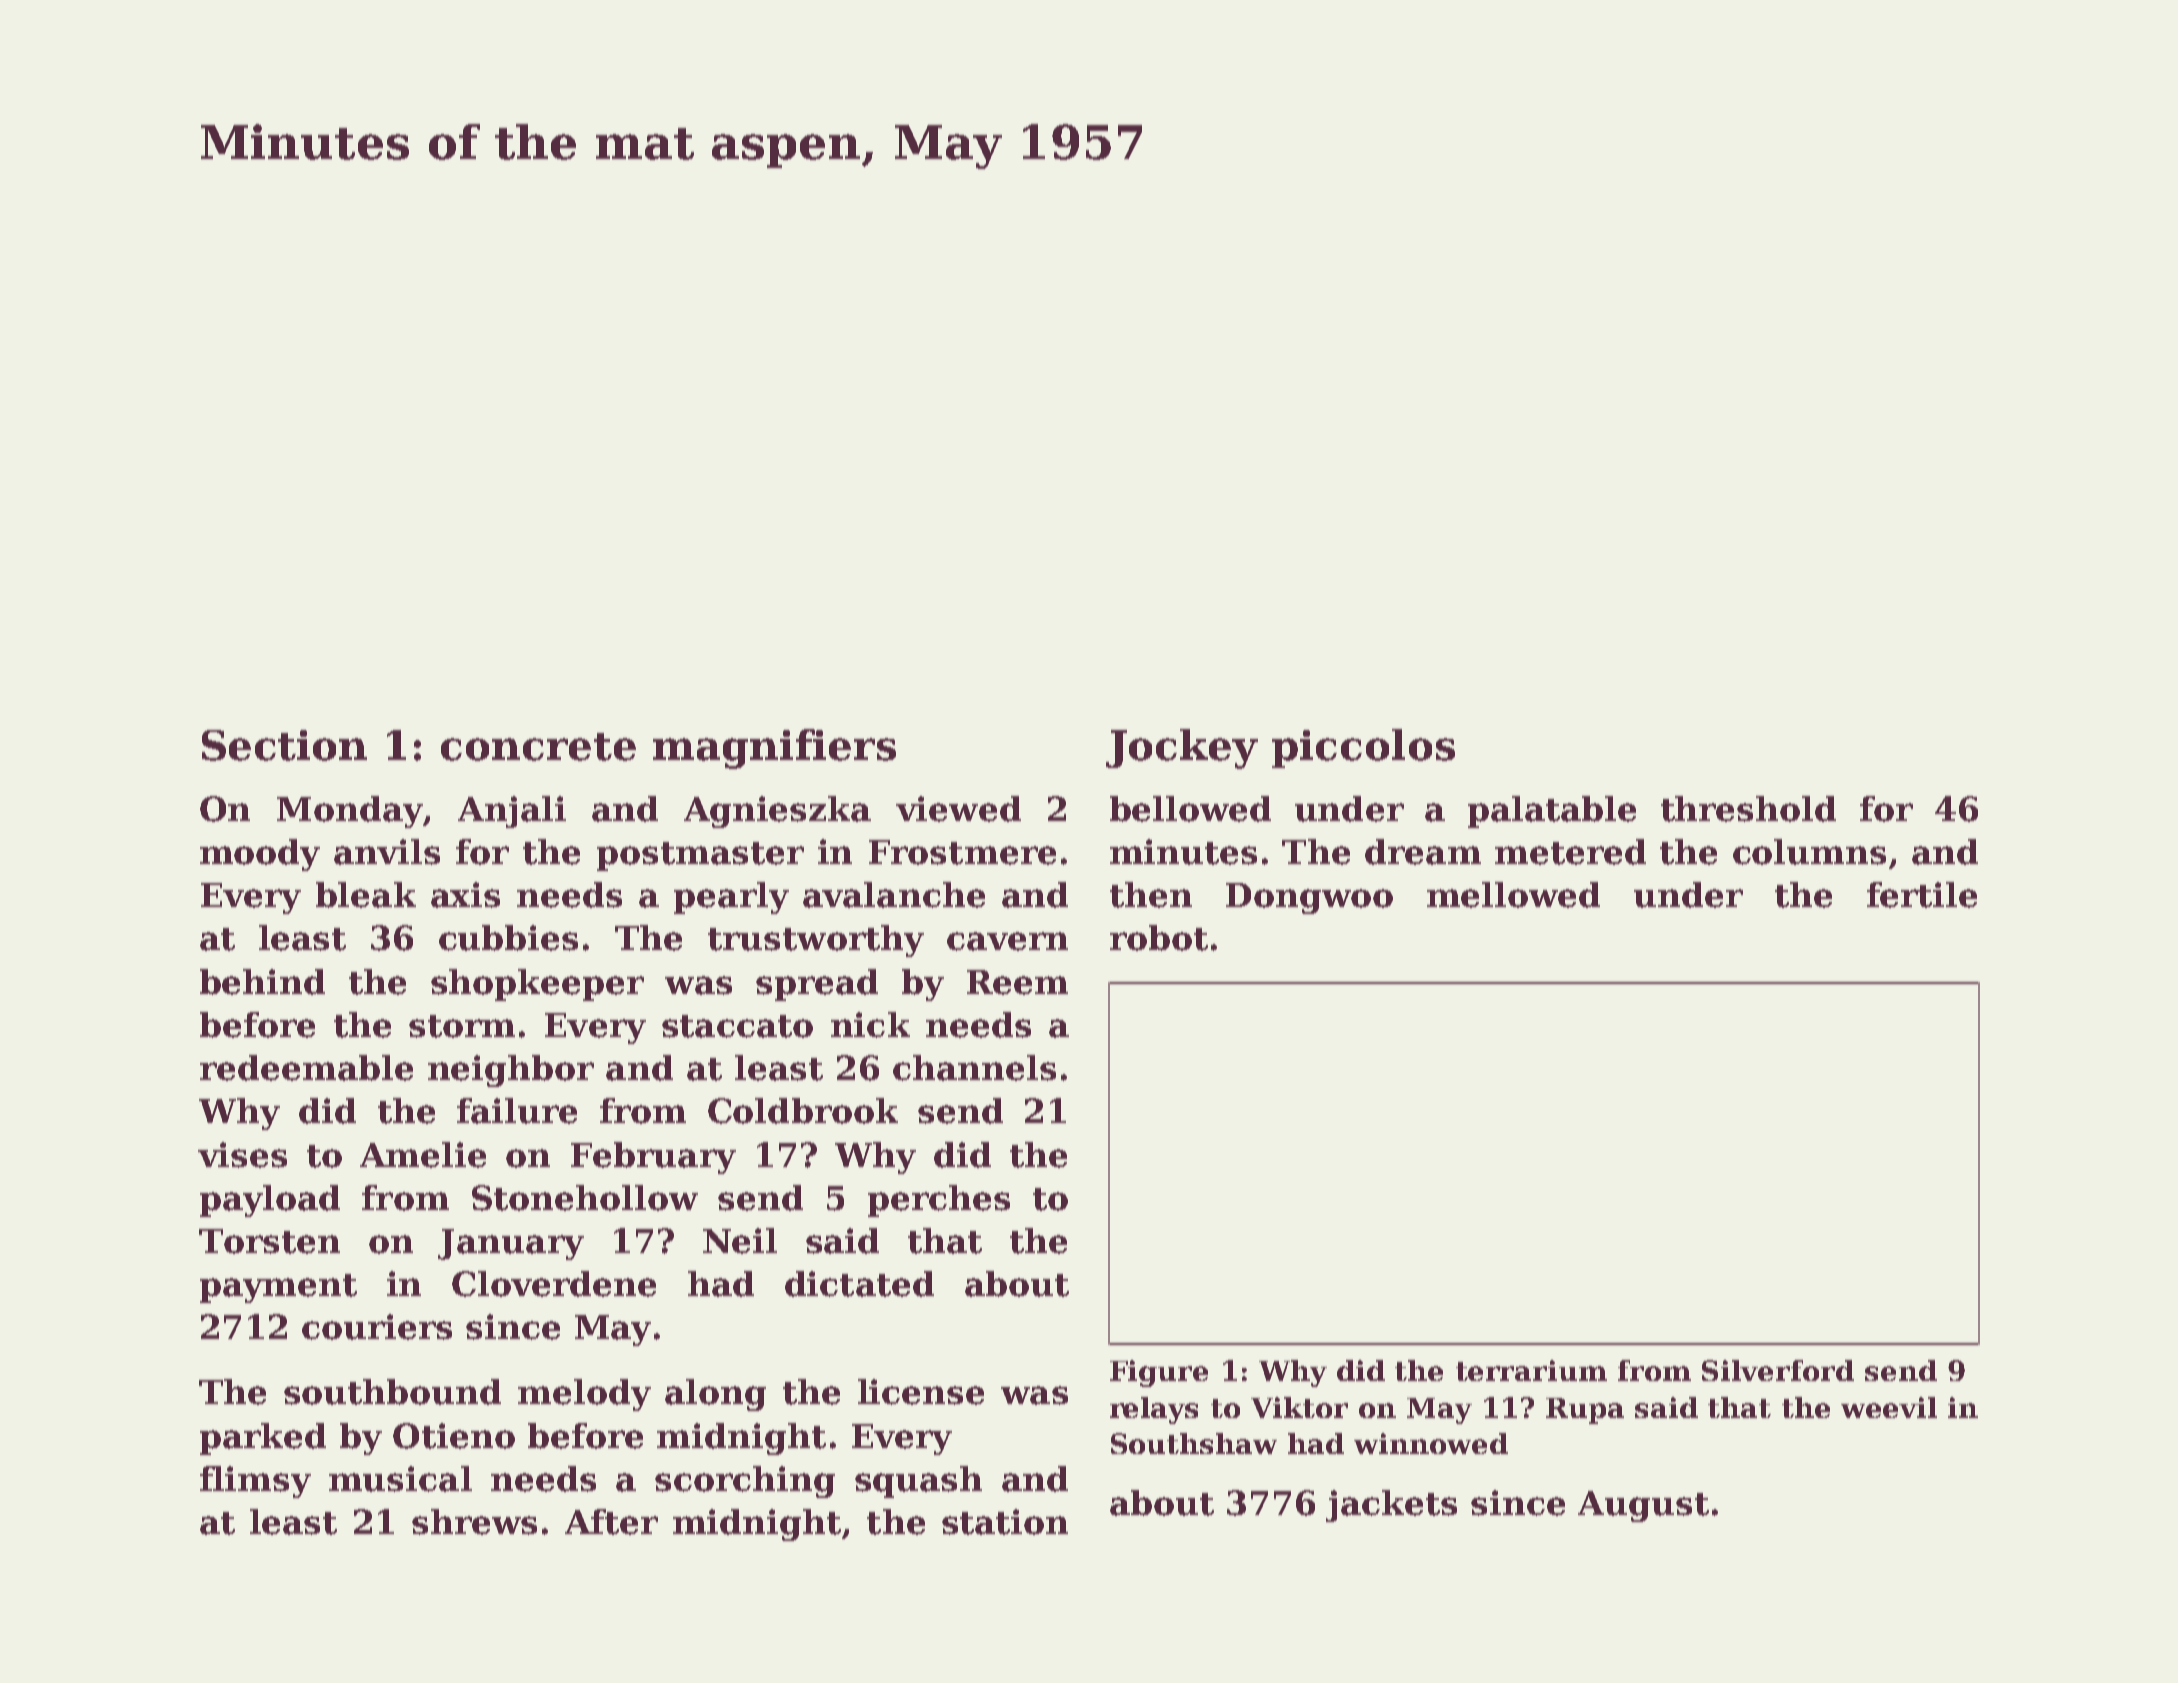 This screenshot has width=2178, height=1683. What do you see at coordinates (974, 1068) in the screenshot?
I see `channels` at bounding box center [974, 1068].
